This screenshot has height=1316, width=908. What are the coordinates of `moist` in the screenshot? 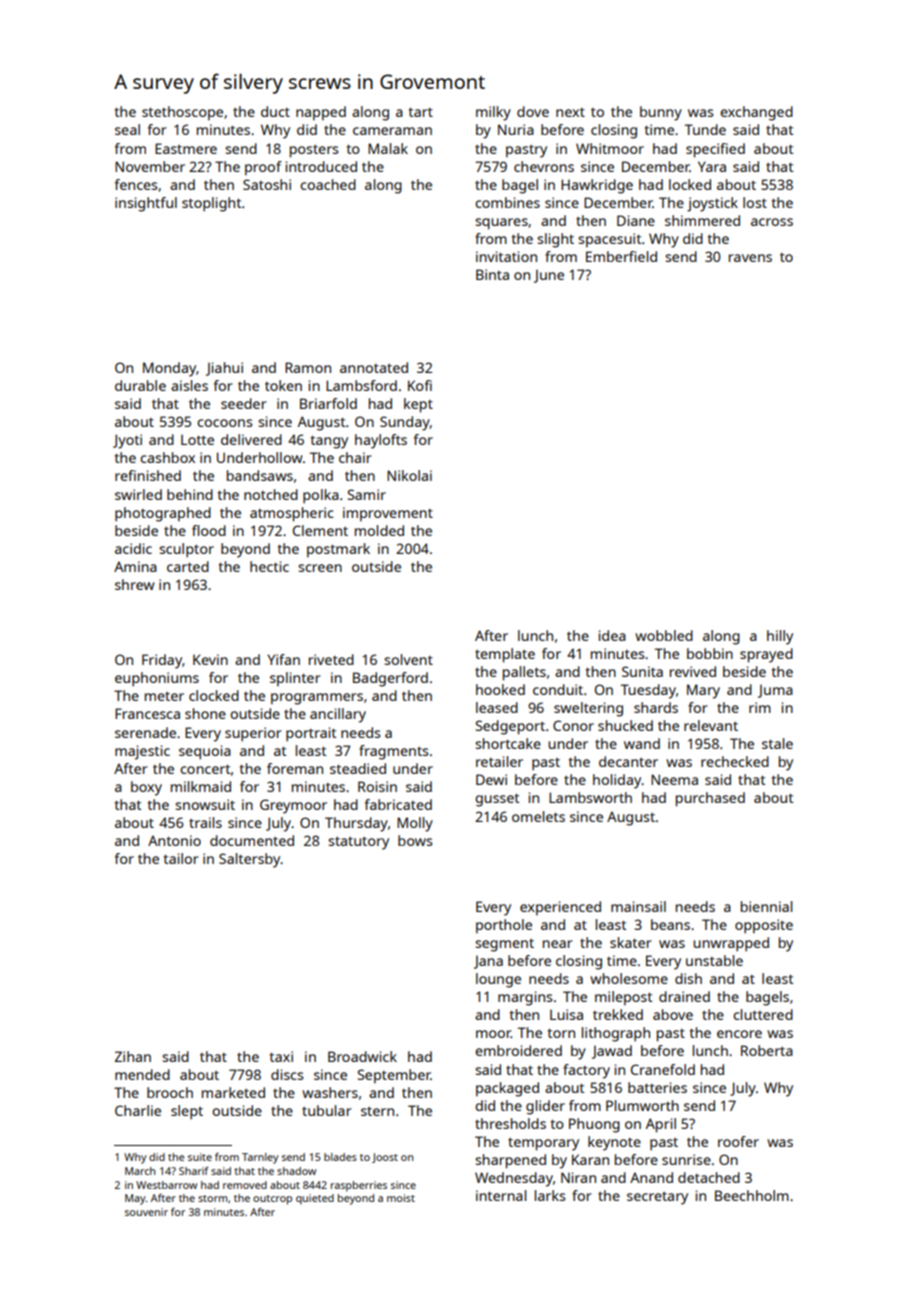 It's located at (401, 1198).
